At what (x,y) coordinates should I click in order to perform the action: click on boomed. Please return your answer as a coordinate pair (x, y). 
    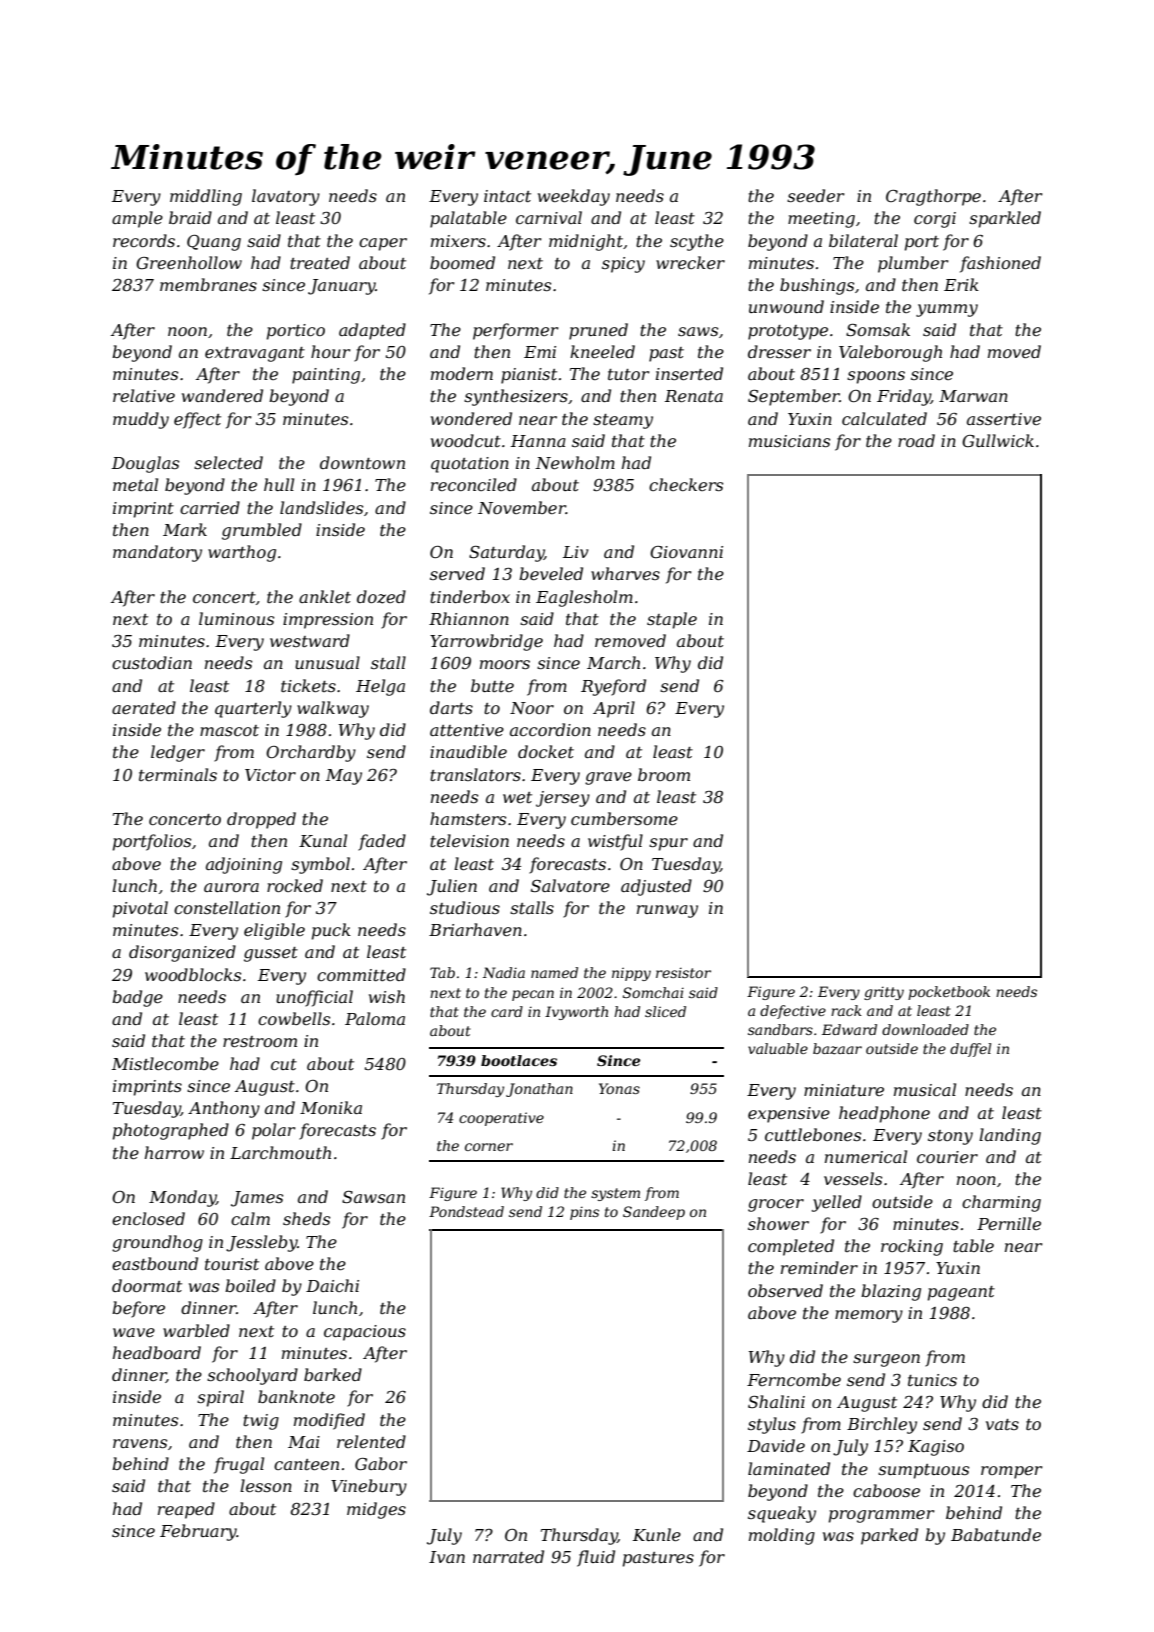
    Looking at the image, I should click on (462, 262).
